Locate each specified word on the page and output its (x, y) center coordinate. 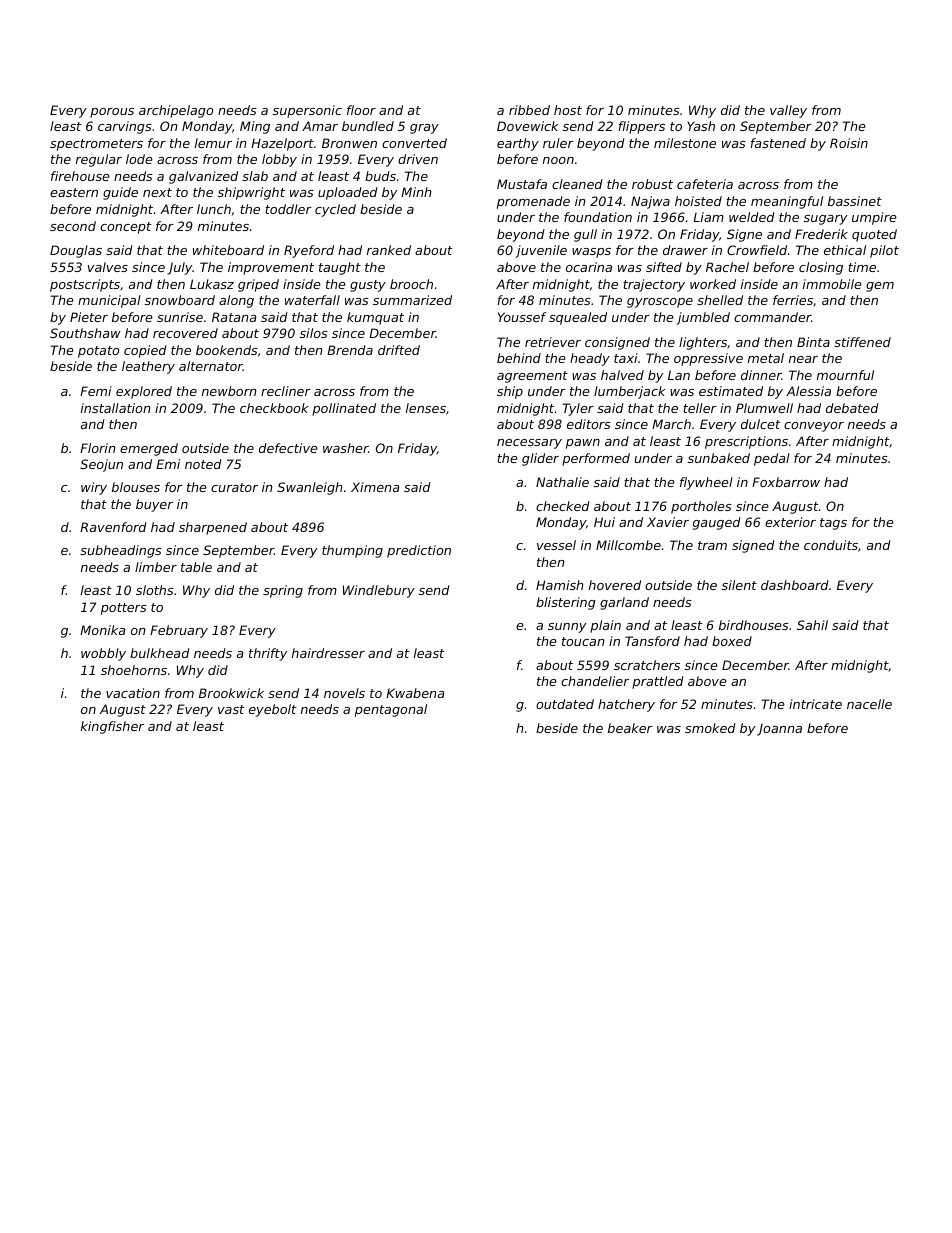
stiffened (862, 342)
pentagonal (391, 710)
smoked (710, 728)
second (73, 226)
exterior (790, 522)
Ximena (375, 487)
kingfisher (112, 727)
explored (144, 392)
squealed (578, 318)
